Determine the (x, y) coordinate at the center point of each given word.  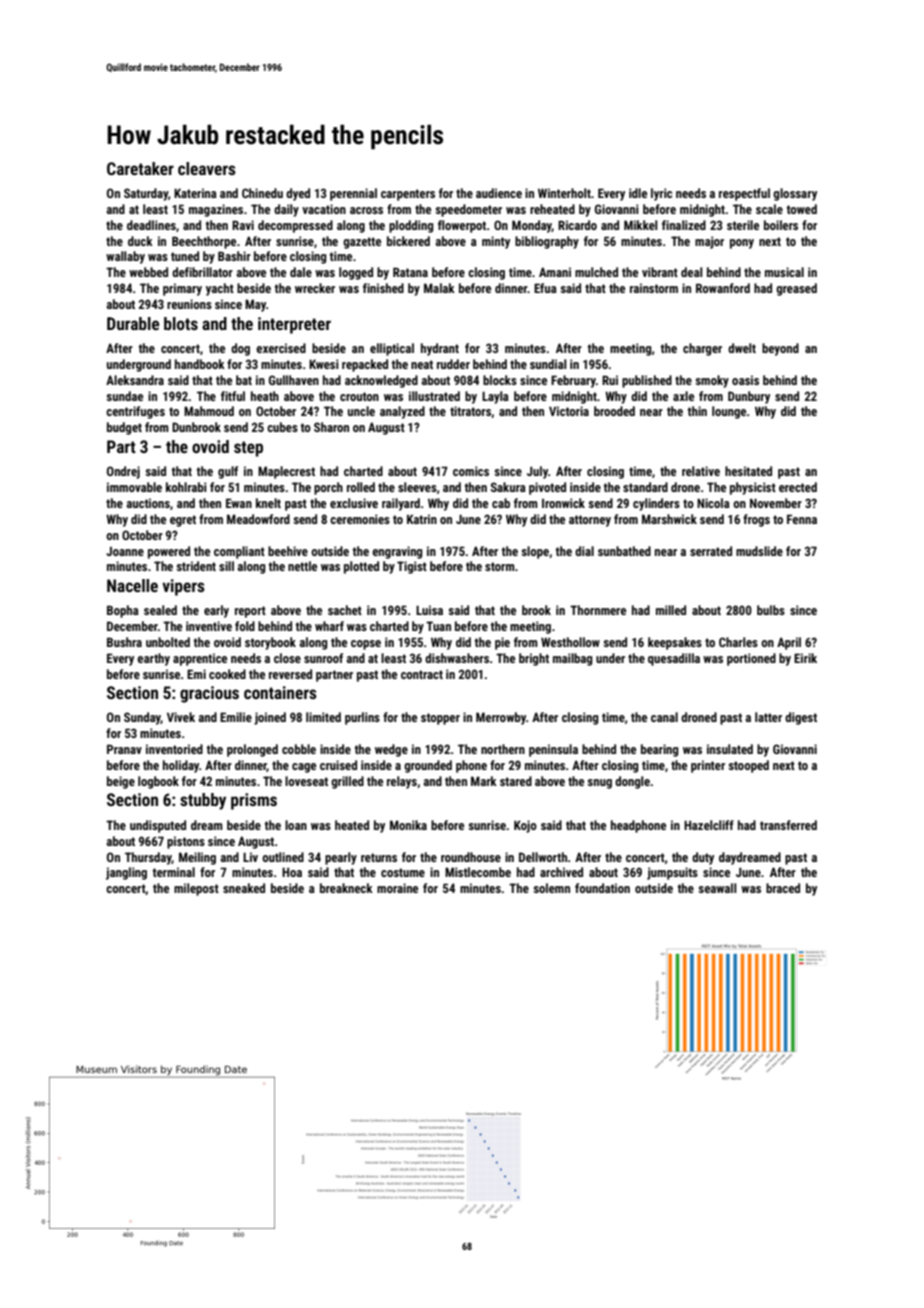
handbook (200, 364)
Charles (738, 642)
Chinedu (262, 193)
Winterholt (564, 193)
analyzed (402, 412)
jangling (126, 873)
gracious (209, 694)
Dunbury (749, 397)
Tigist (412, 567)
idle (638, 193)
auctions (148, 503)
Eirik (805, 658)
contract (422, 674)
